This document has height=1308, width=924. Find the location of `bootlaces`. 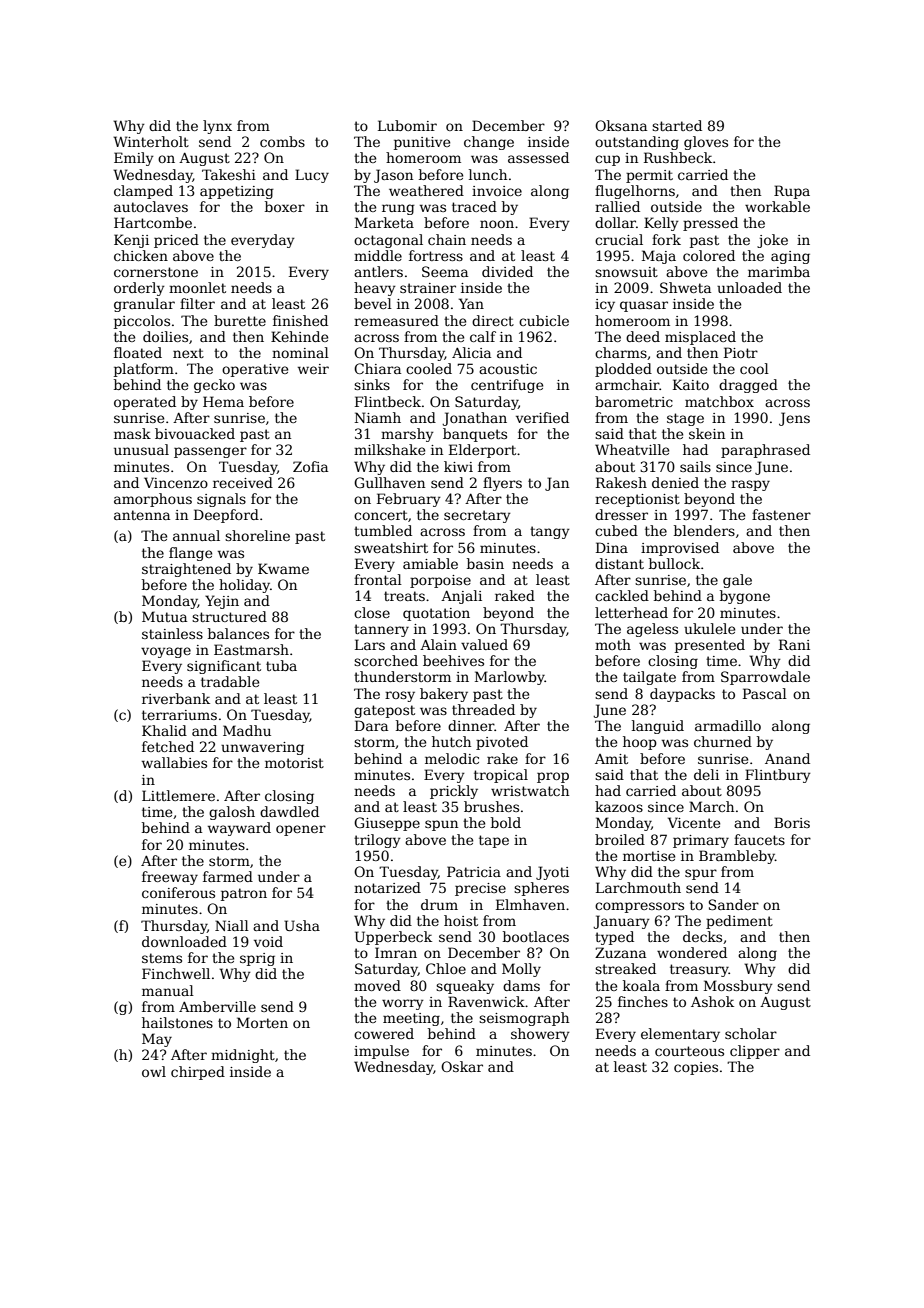

bootlaces is located at coordinates (536, 936).
